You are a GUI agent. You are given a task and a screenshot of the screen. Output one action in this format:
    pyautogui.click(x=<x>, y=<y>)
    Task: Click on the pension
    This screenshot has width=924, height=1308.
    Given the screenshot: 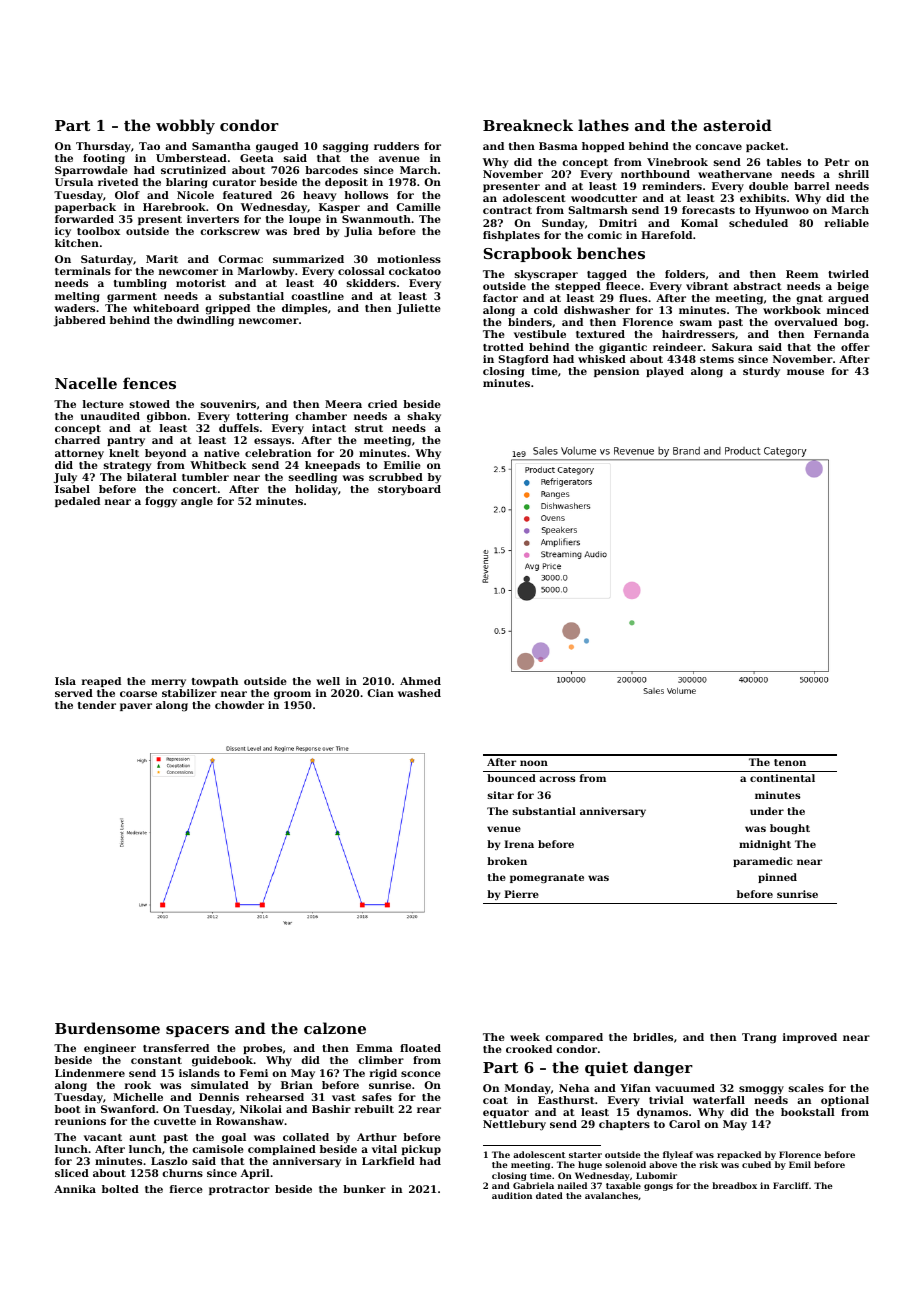 What is the action you would take?
    pyautogui.click(x=616, y=372)
